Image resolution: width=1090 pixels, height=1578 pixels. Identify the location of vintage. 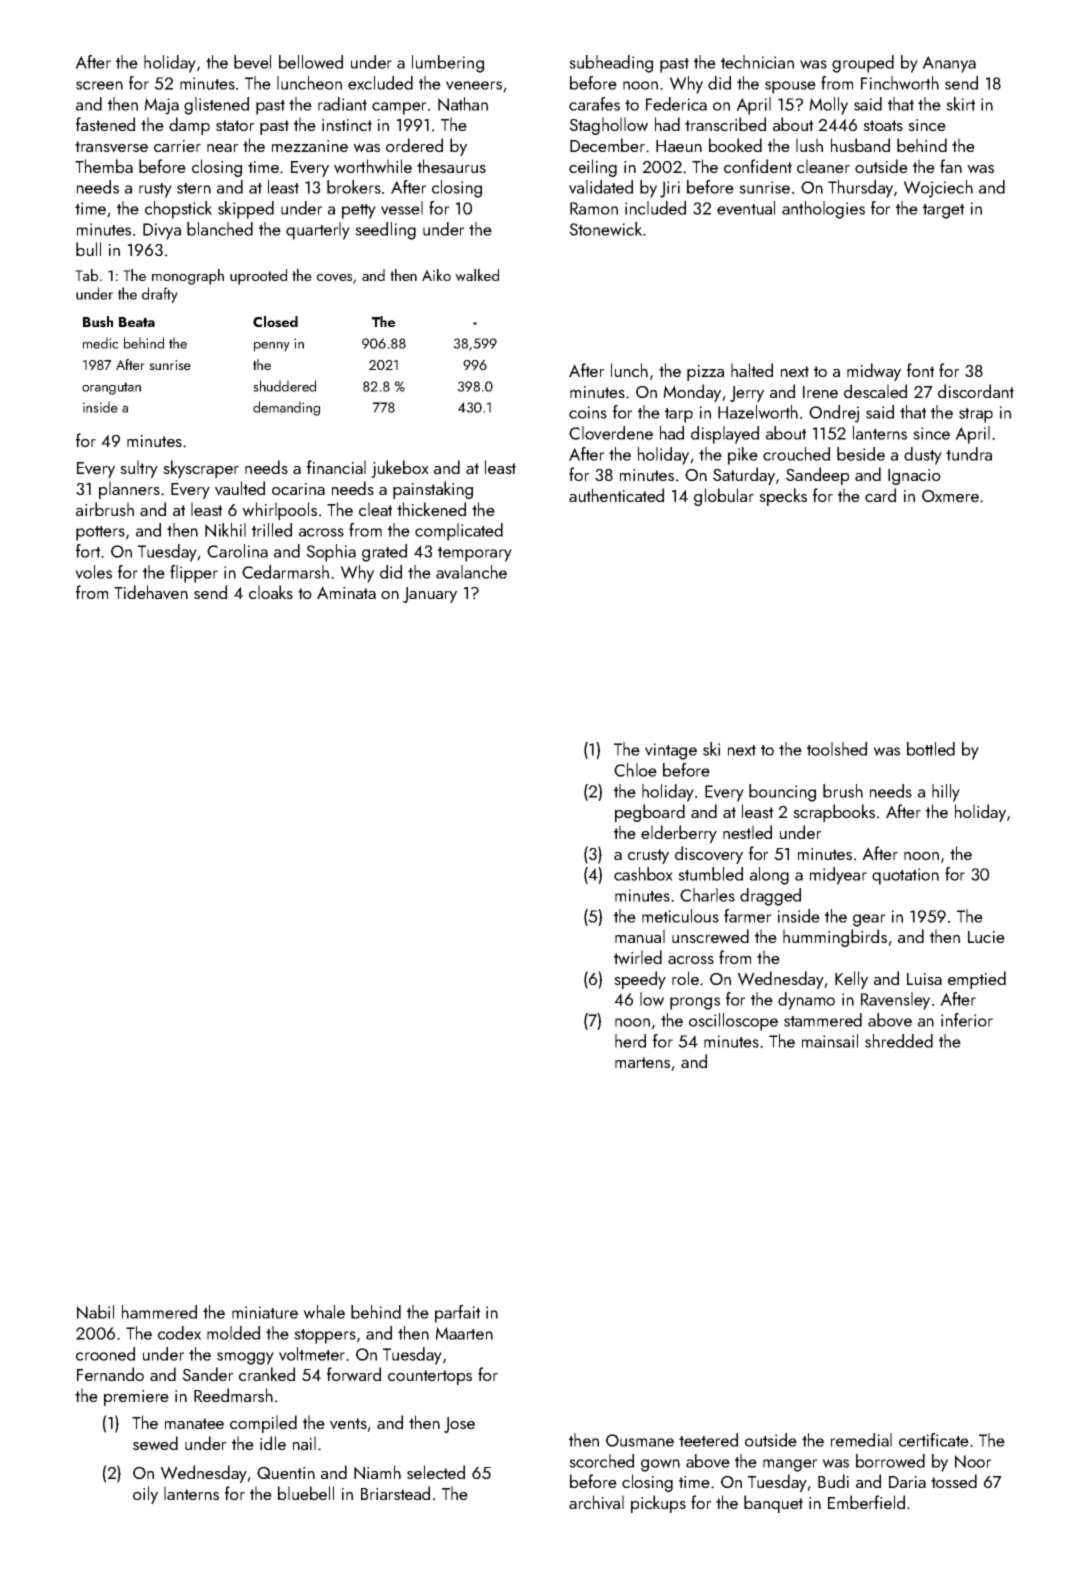
(671, 751).
